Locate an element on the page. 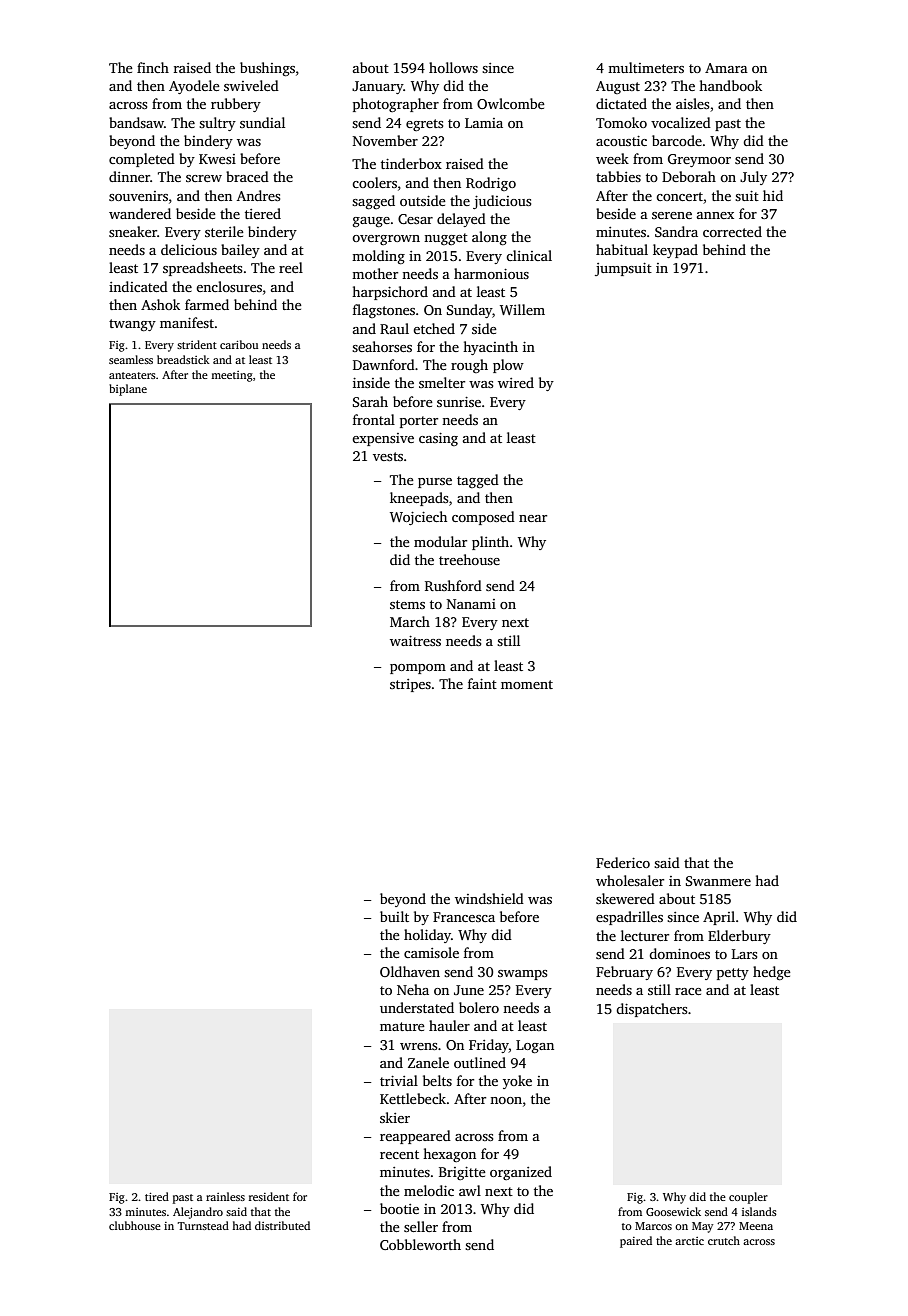 This page has height=1316, width=908. Federico is located at coordinates (623, 862).
